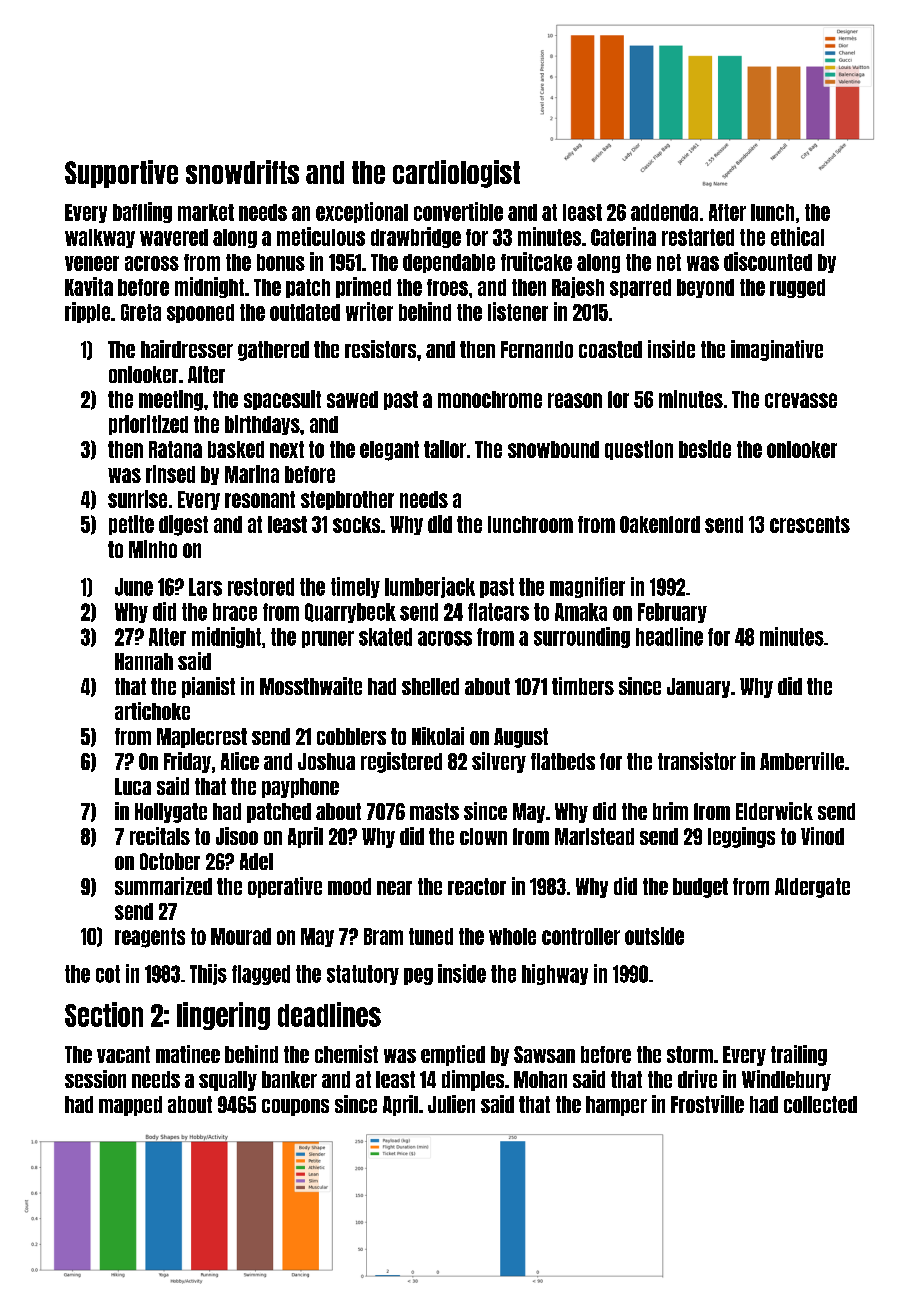 The height and width of the screenshot is (1311, 924). I want to click on ethical, so click(797, 236).
